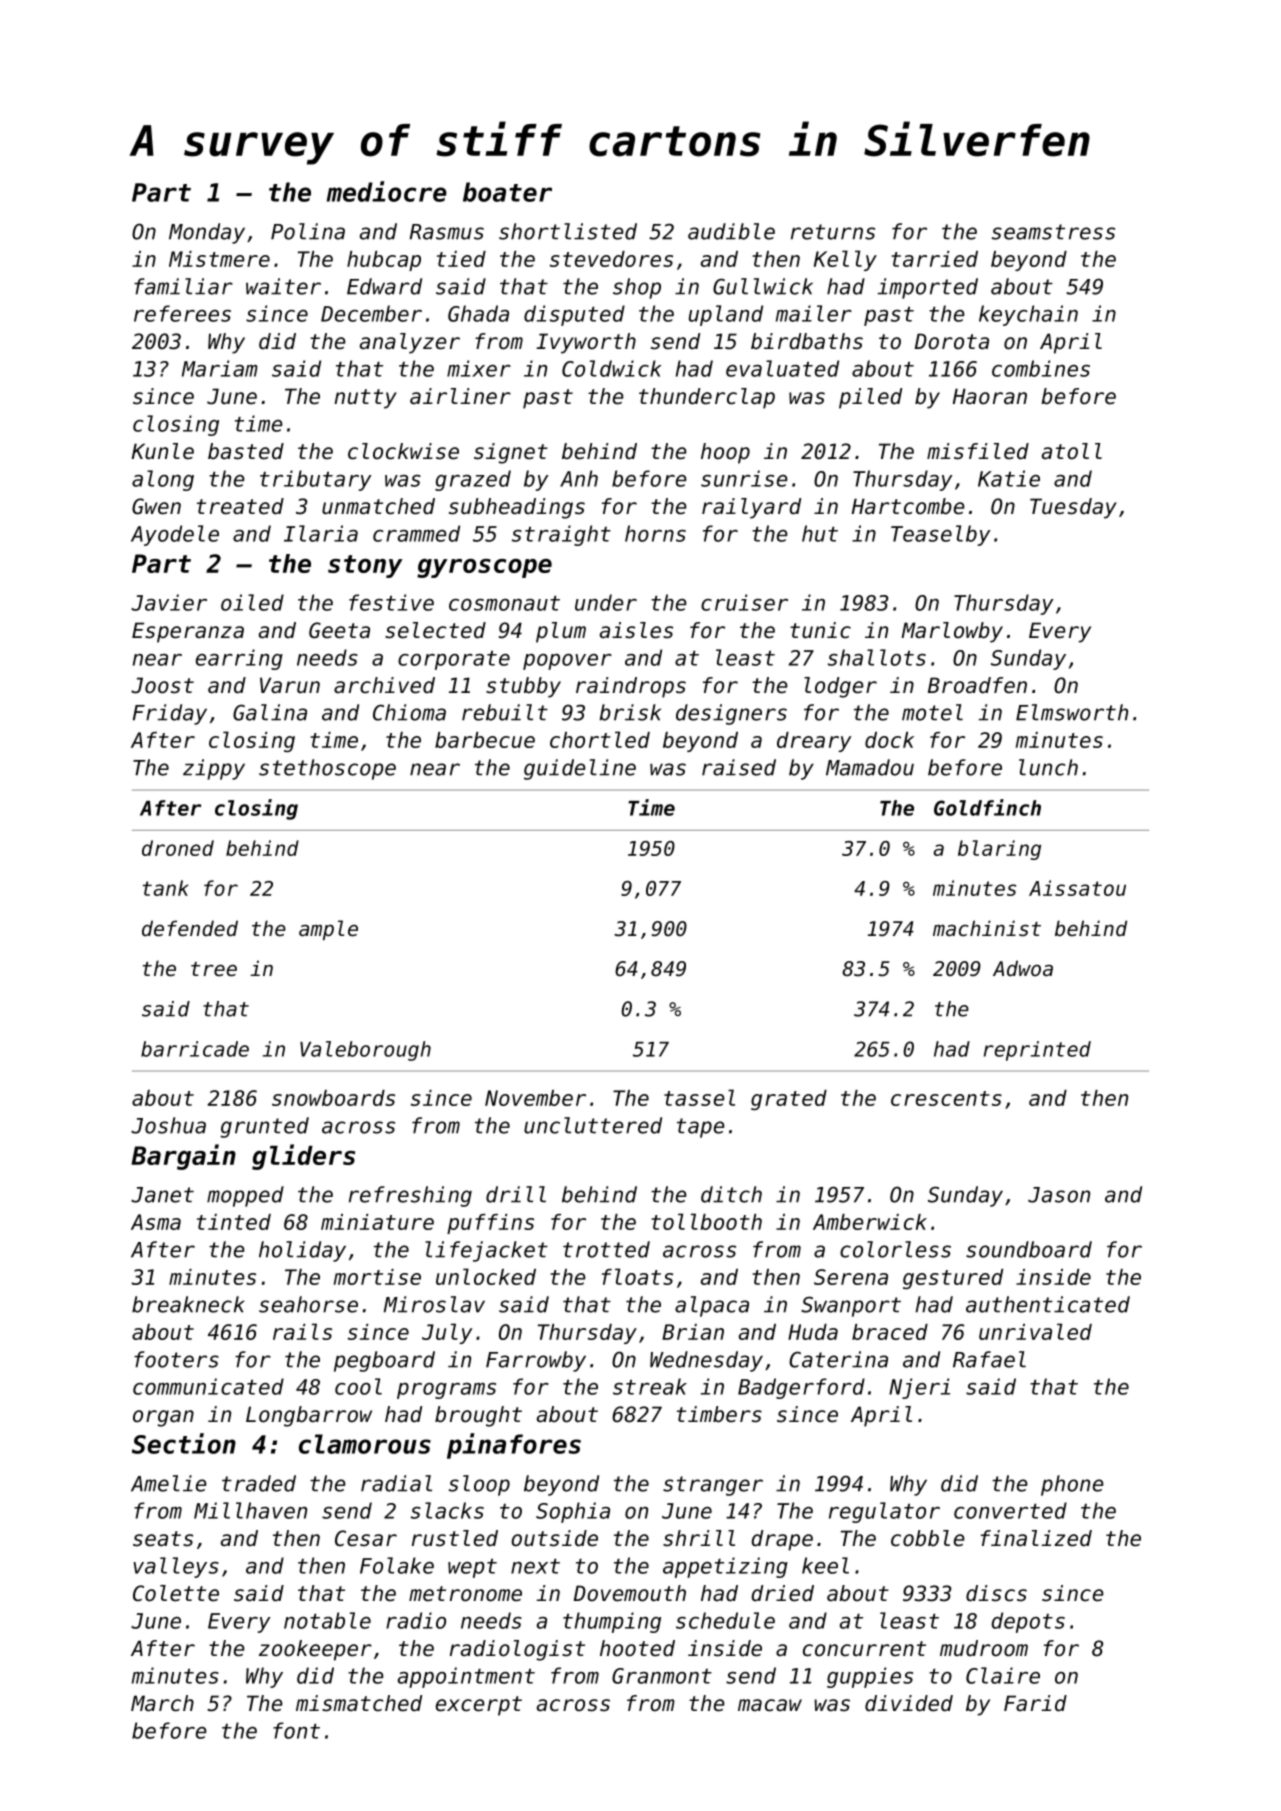  I want to click on lifejacket, so click(486, 1251).
